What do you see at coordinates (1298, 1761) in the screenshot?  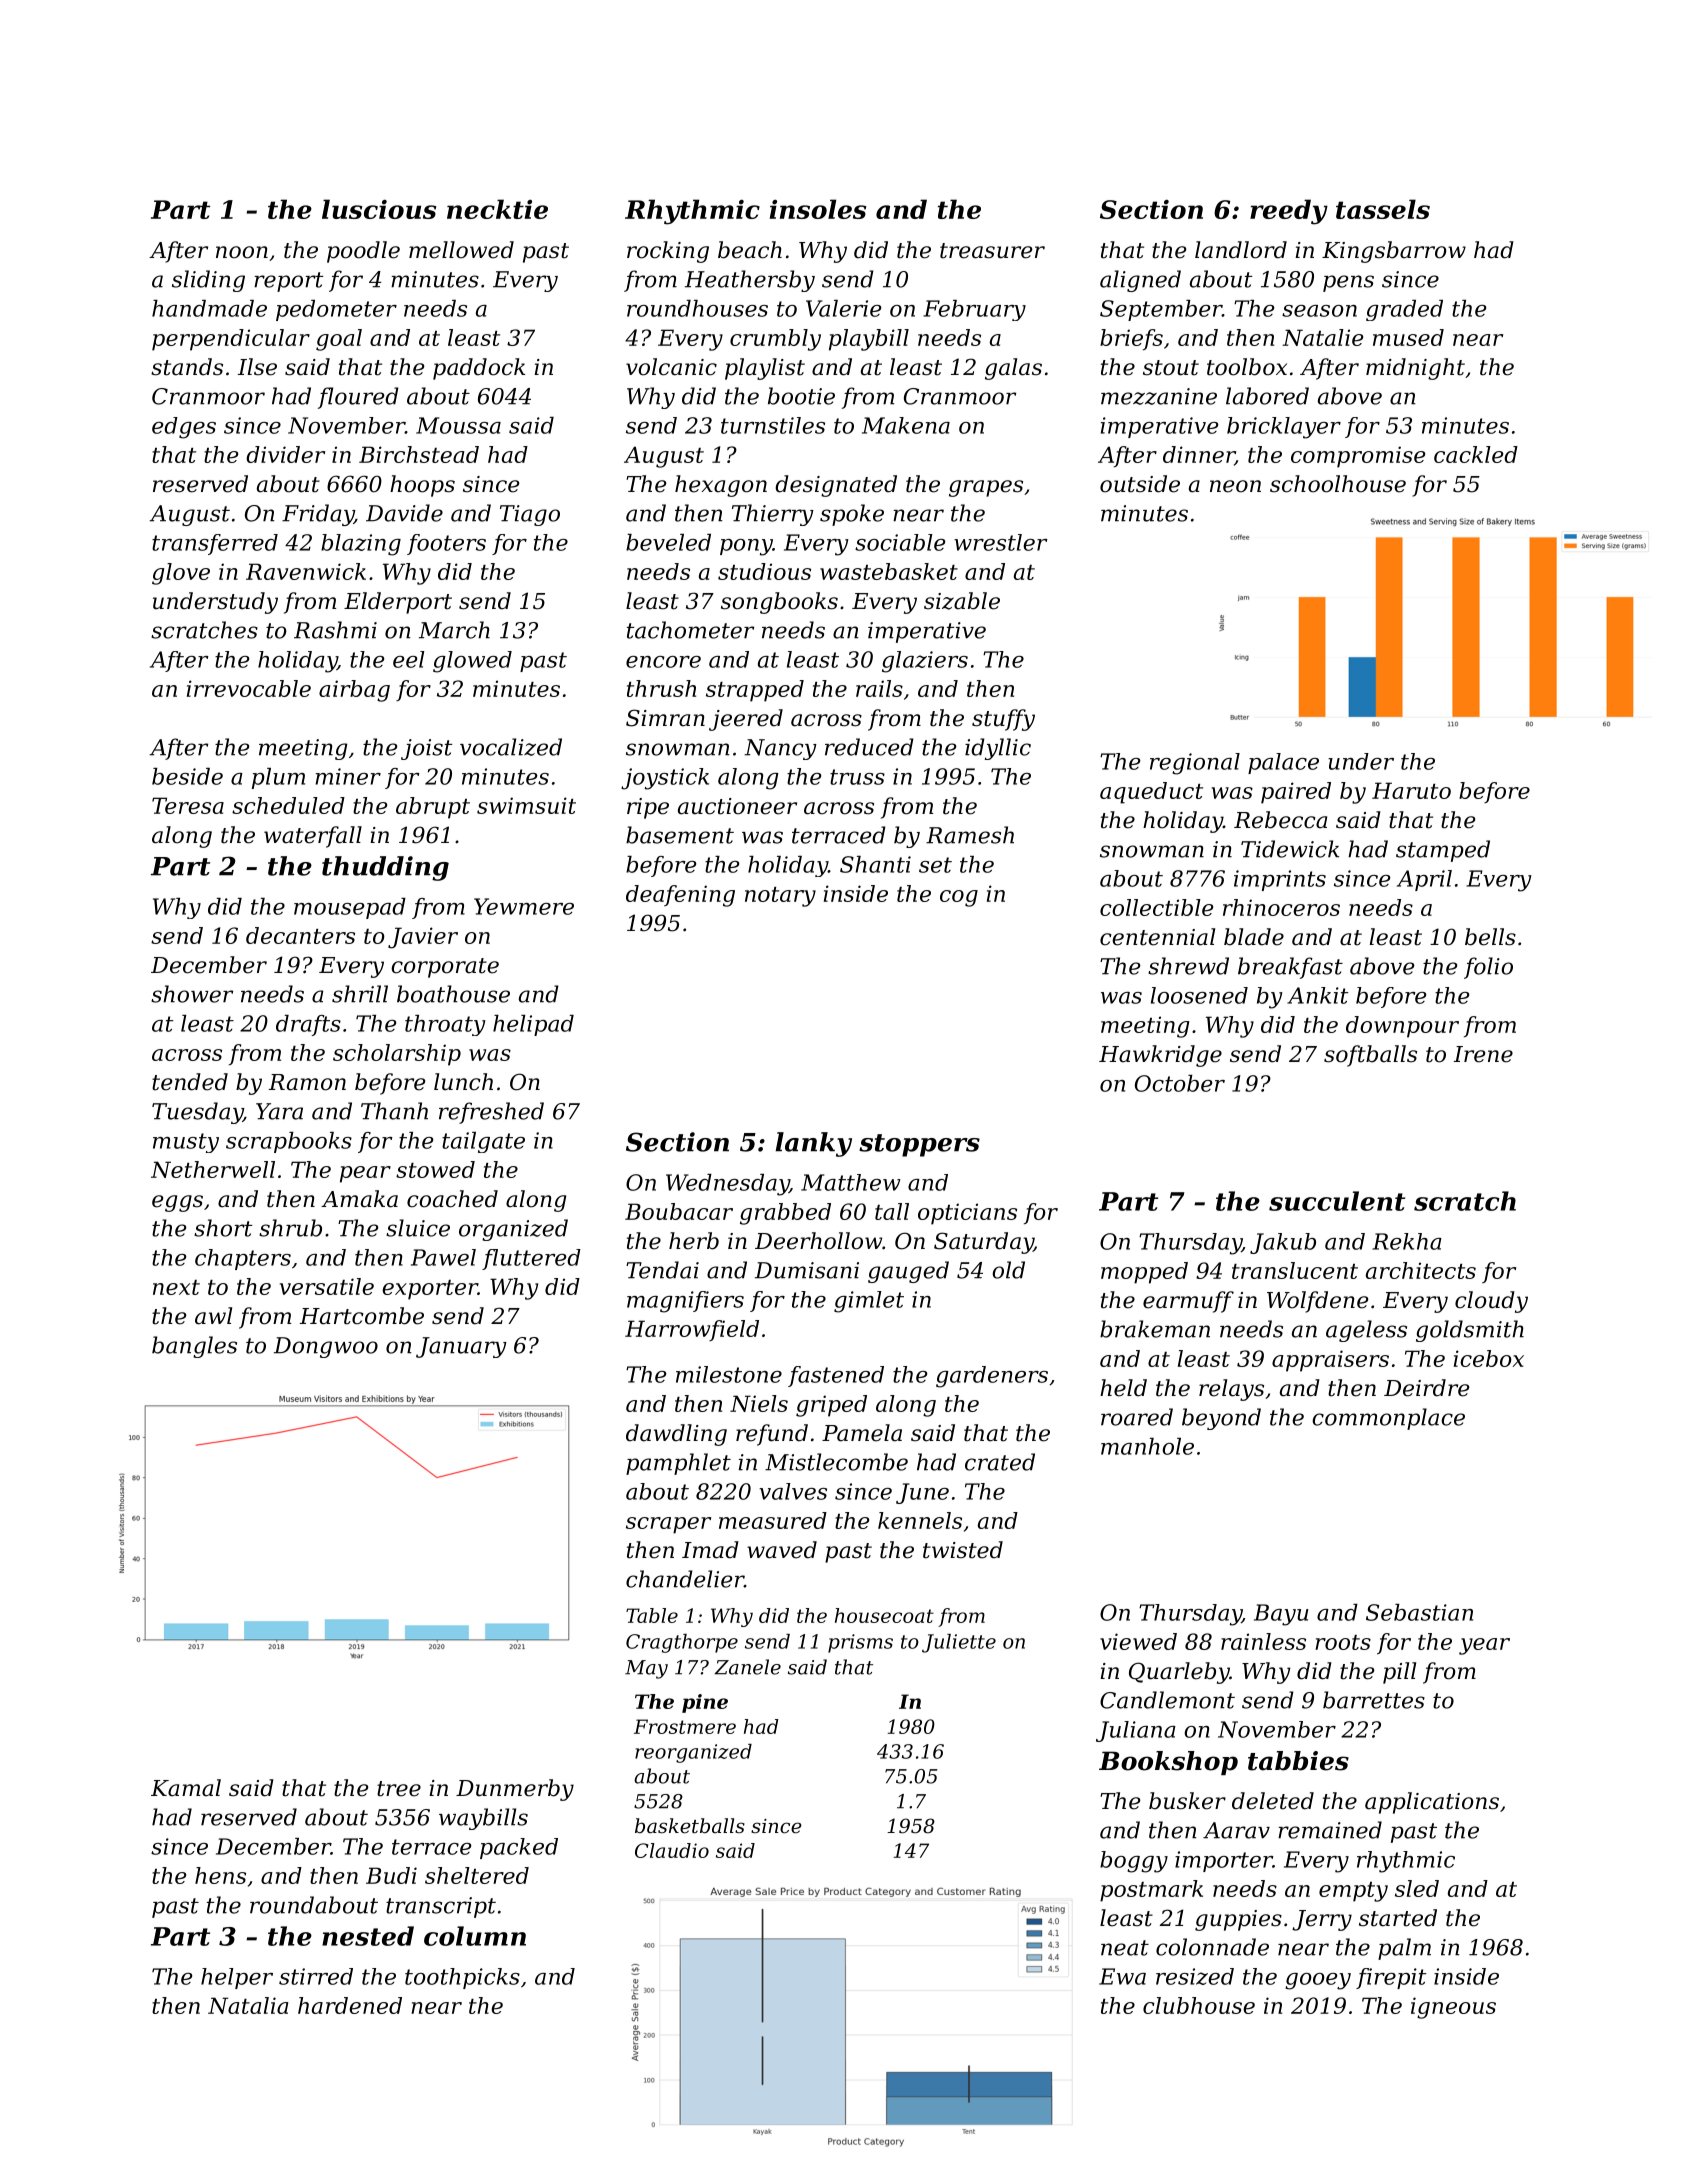 I see `tabbies` at bounding box center [1298, 1761].
